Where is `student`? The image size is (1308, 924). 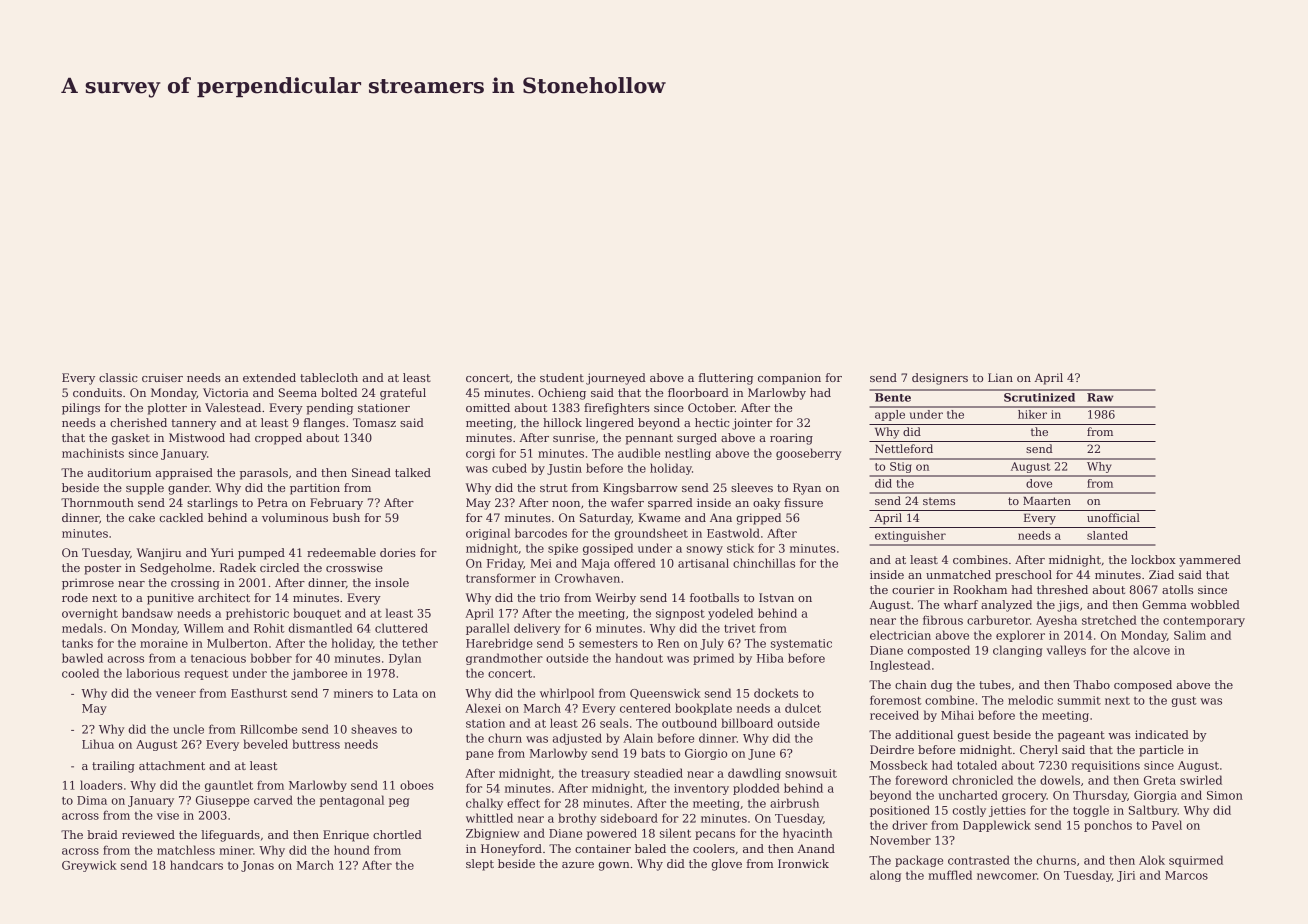 student is located at coordinates (562, 377).
